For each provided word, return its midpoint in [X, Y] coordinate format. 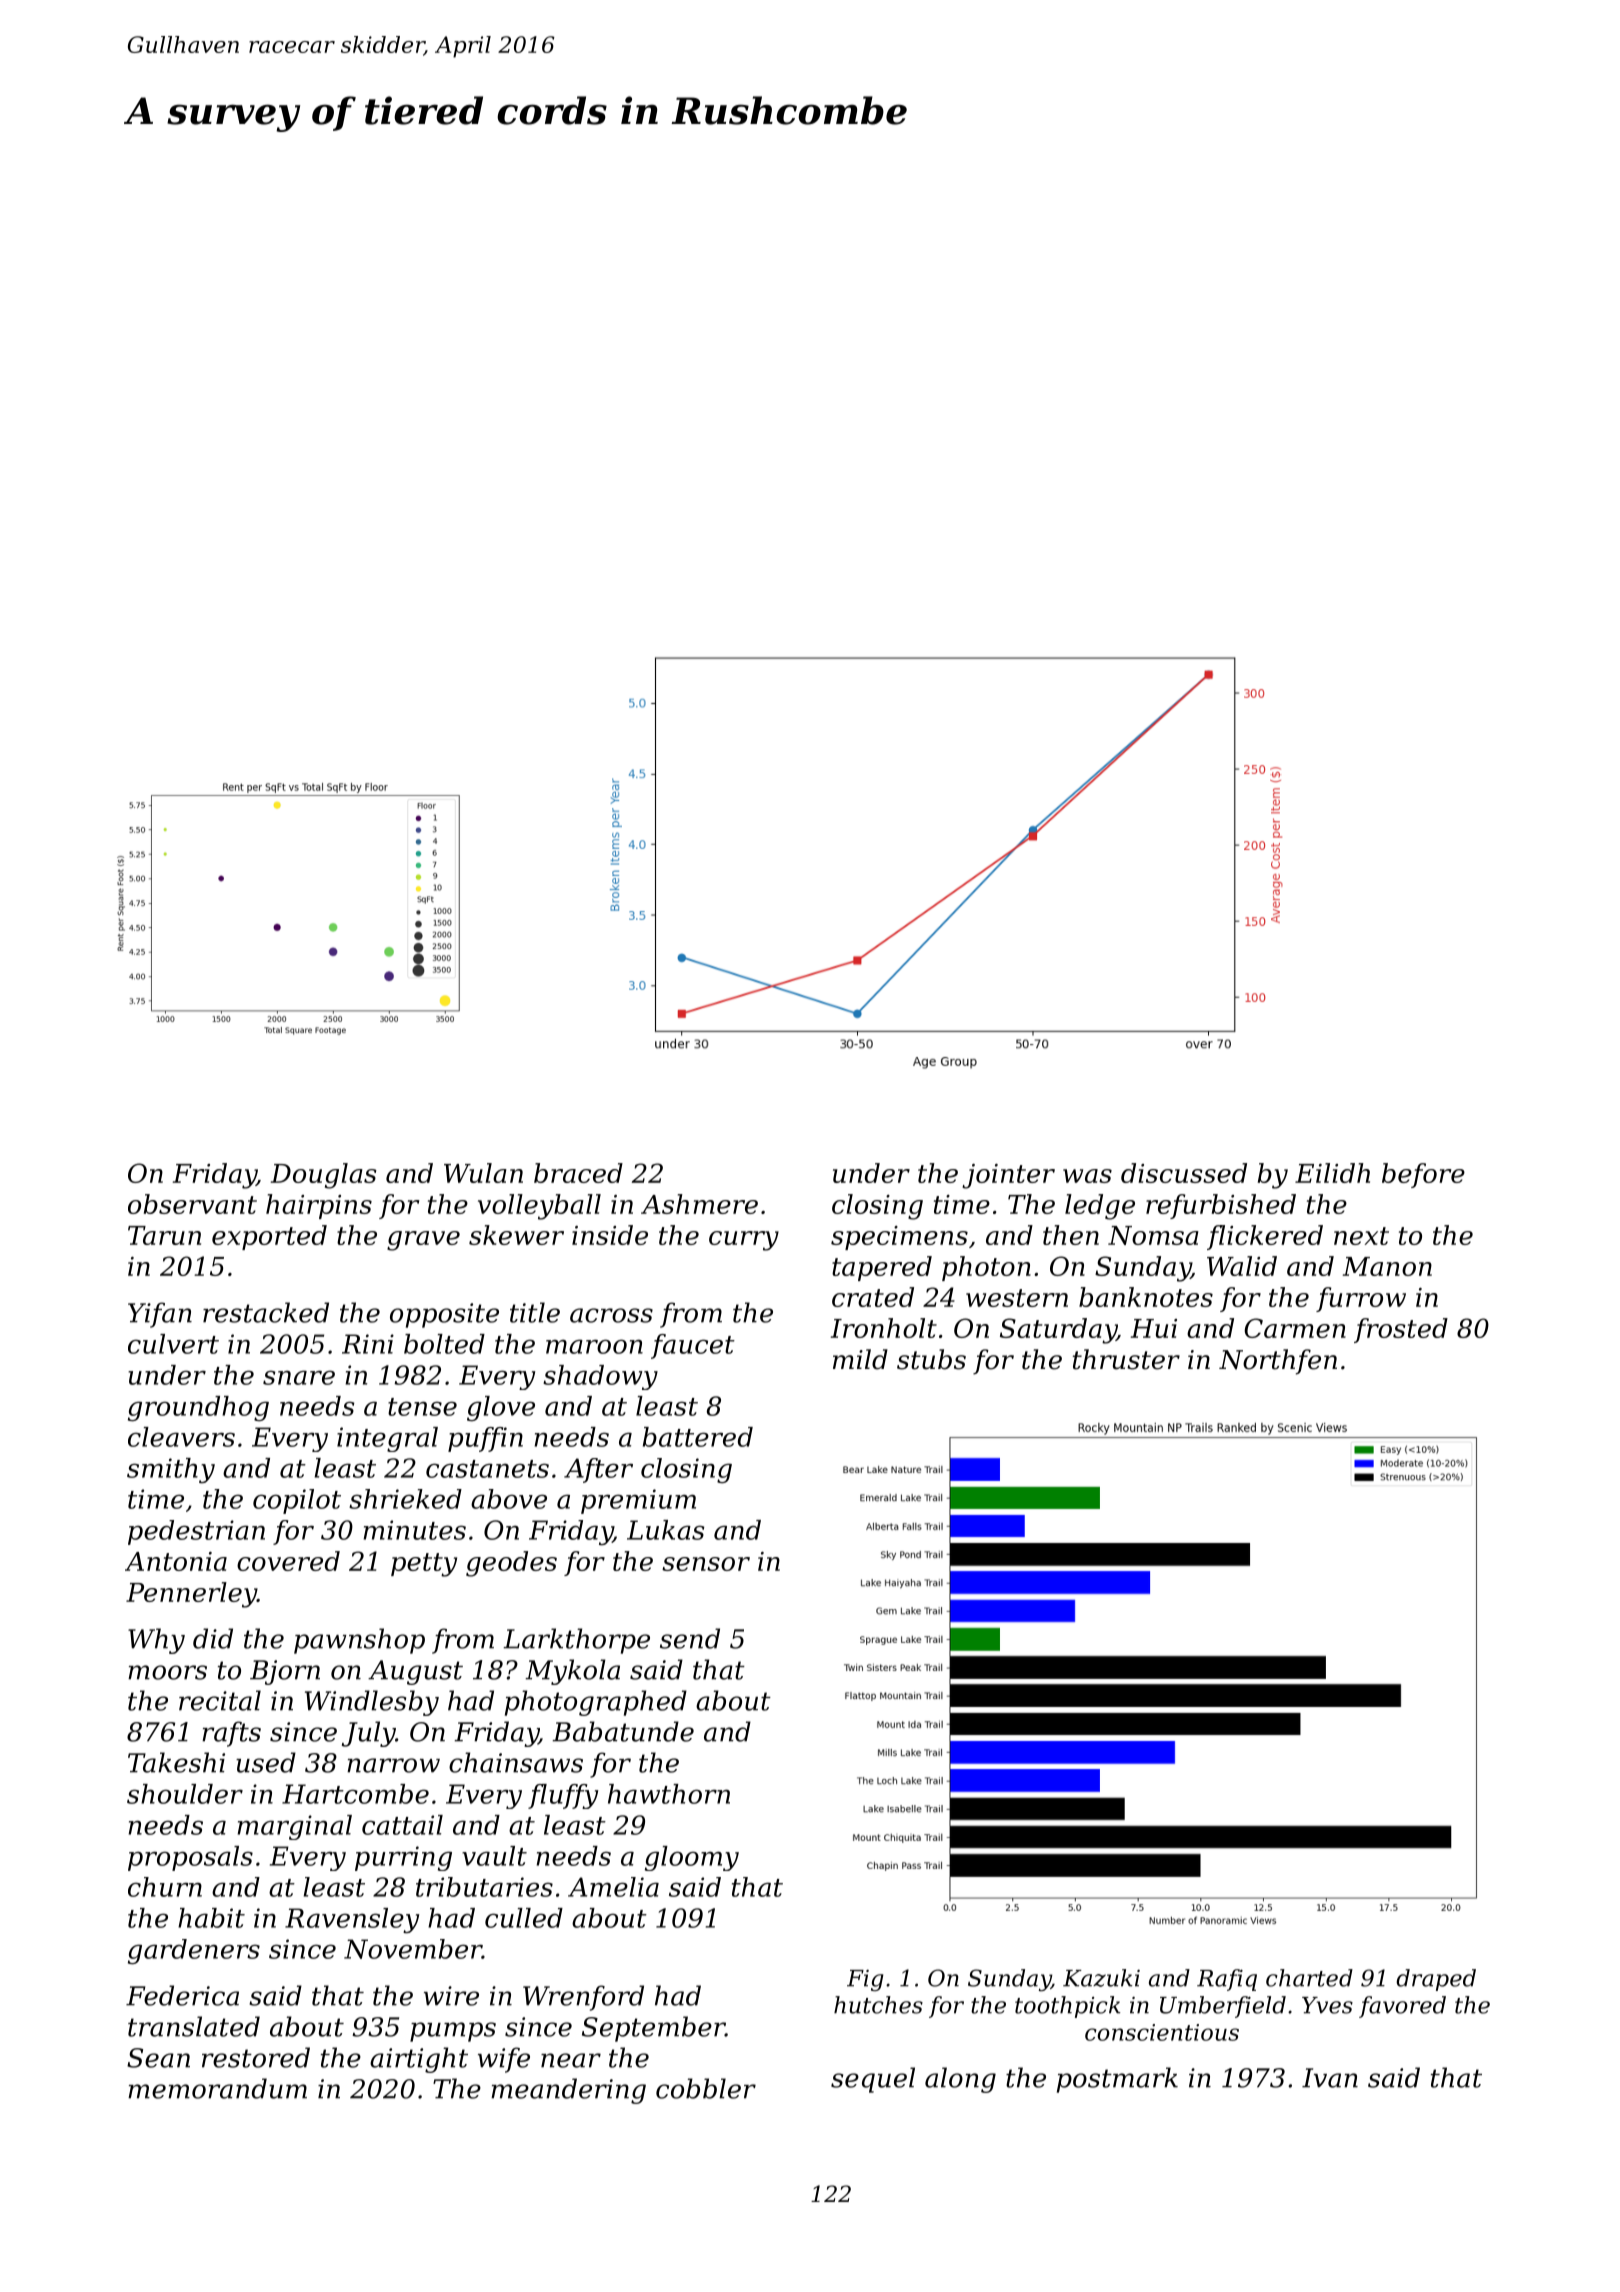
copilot [297, 1501]
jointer [1008, 1176]
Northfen [1278, 1362]
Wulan [483, 1173]
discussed [1184, 1173]
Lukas [666, 1530]
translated [194, 2026]
